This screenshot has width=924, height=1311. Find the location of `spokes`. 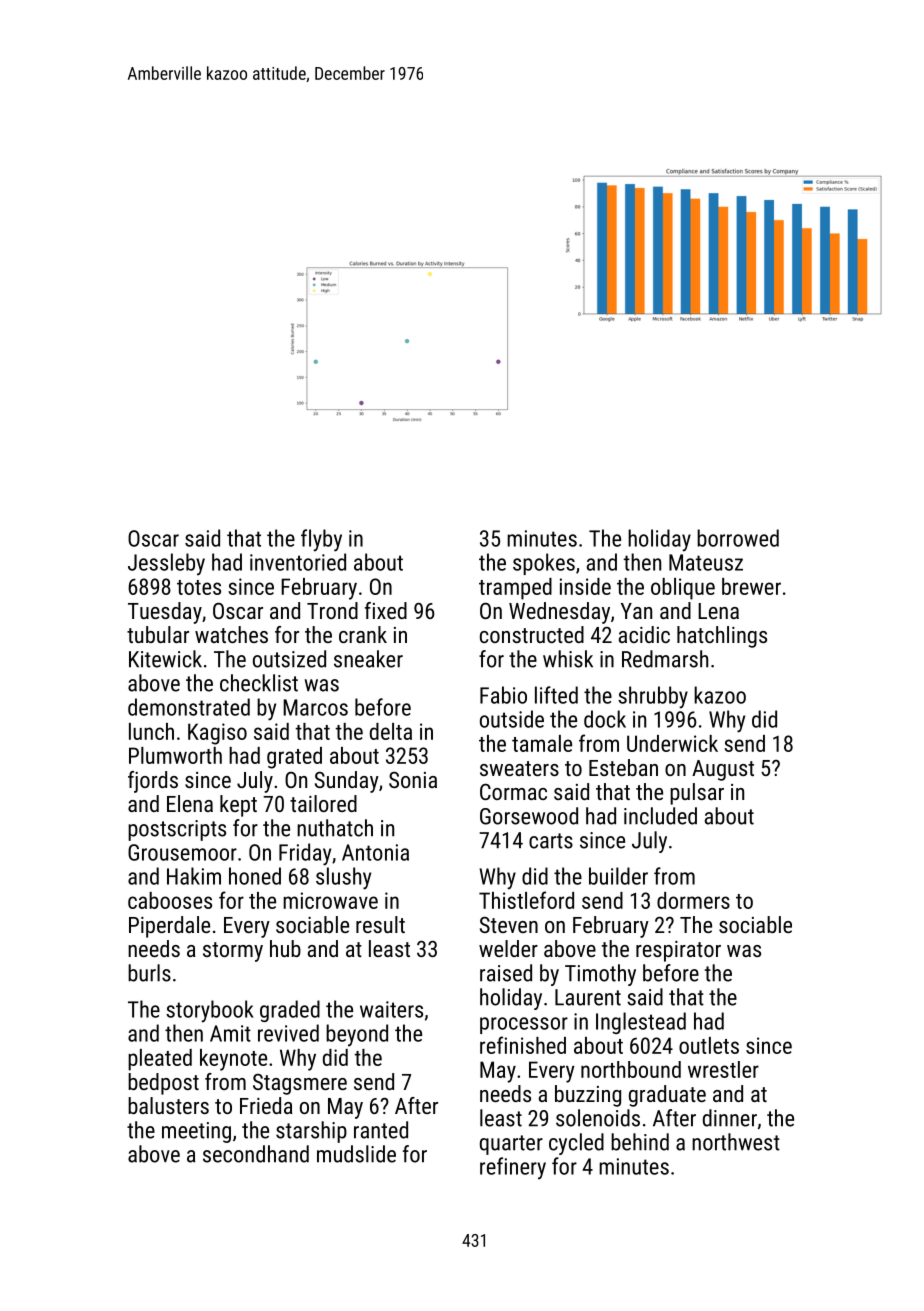

spokes is located at coordinates (544, 564).
